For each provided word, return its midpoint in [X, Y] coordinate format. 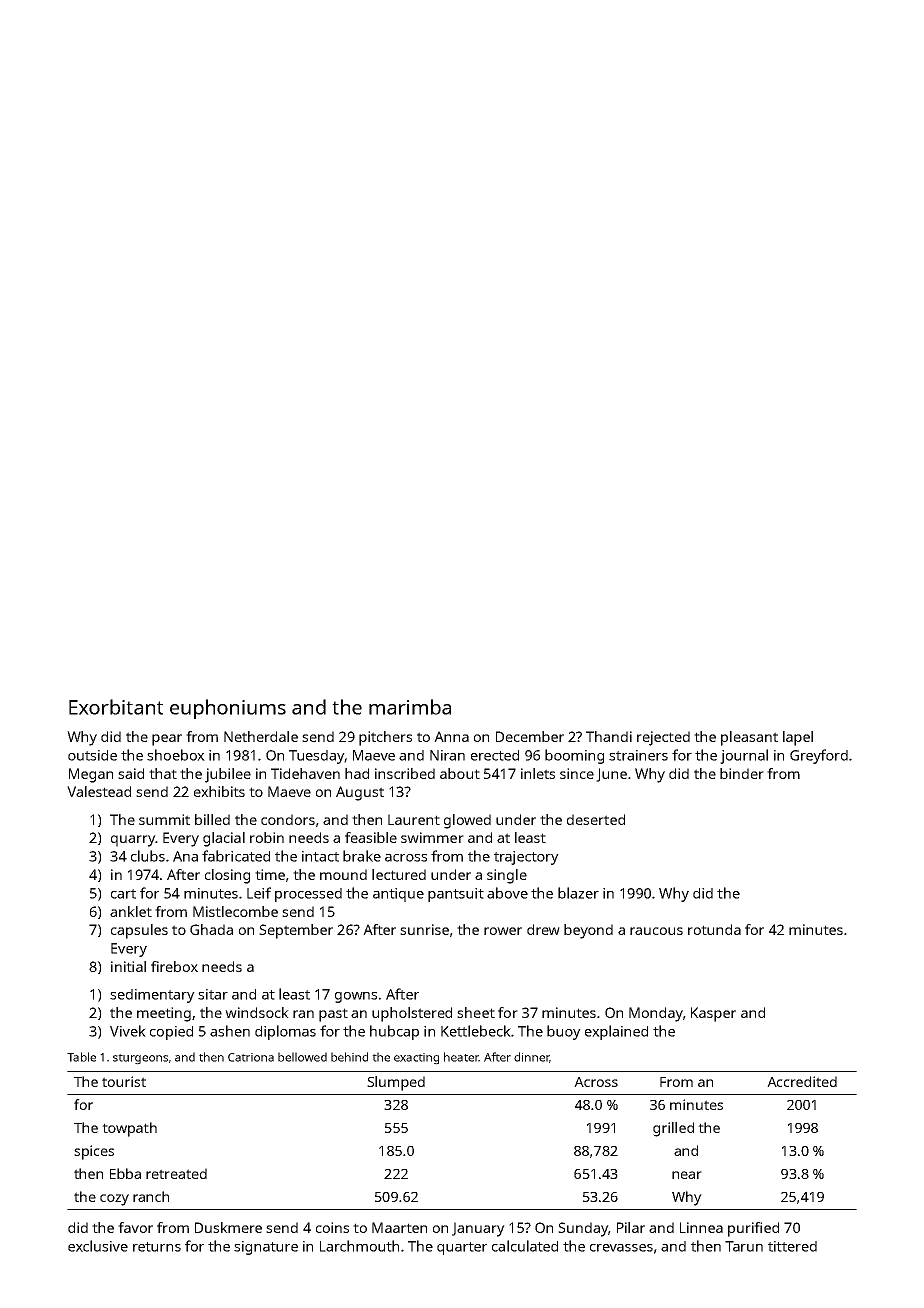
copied [171, 1033]
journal [744, 756]
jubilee [228, 775]
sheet [476, 1012]
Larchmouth [359, 1246]
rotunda [714, 929]
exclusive [98, 1246]
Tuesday [316, 757]
